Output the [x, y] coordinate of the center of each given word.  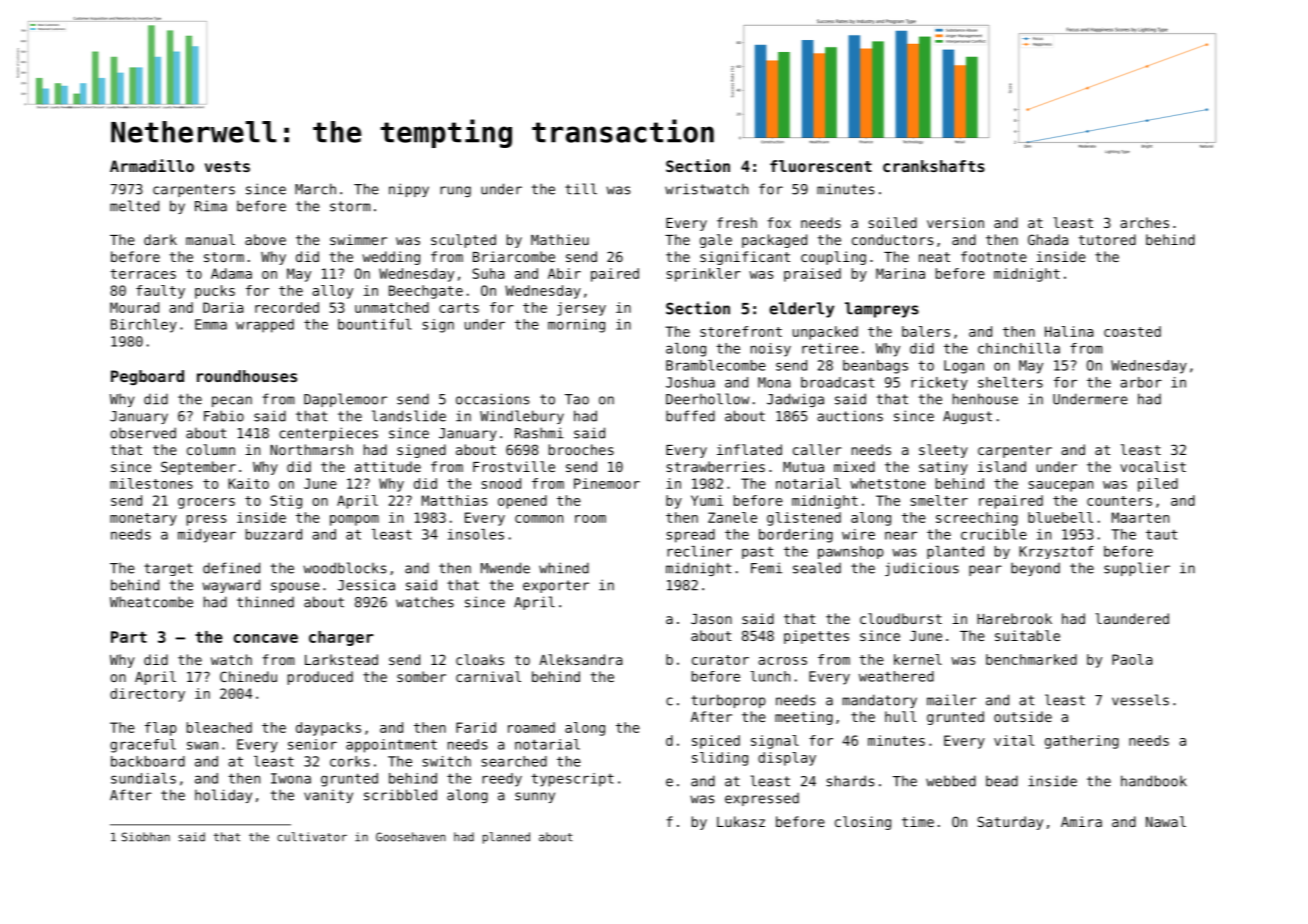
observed [143, 433]
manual [210, 239]
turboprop [728, 701]
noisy [771, 350]
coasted [1132, 331]
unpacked [825, 333]
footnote [994, 256]
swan [202, 745]
